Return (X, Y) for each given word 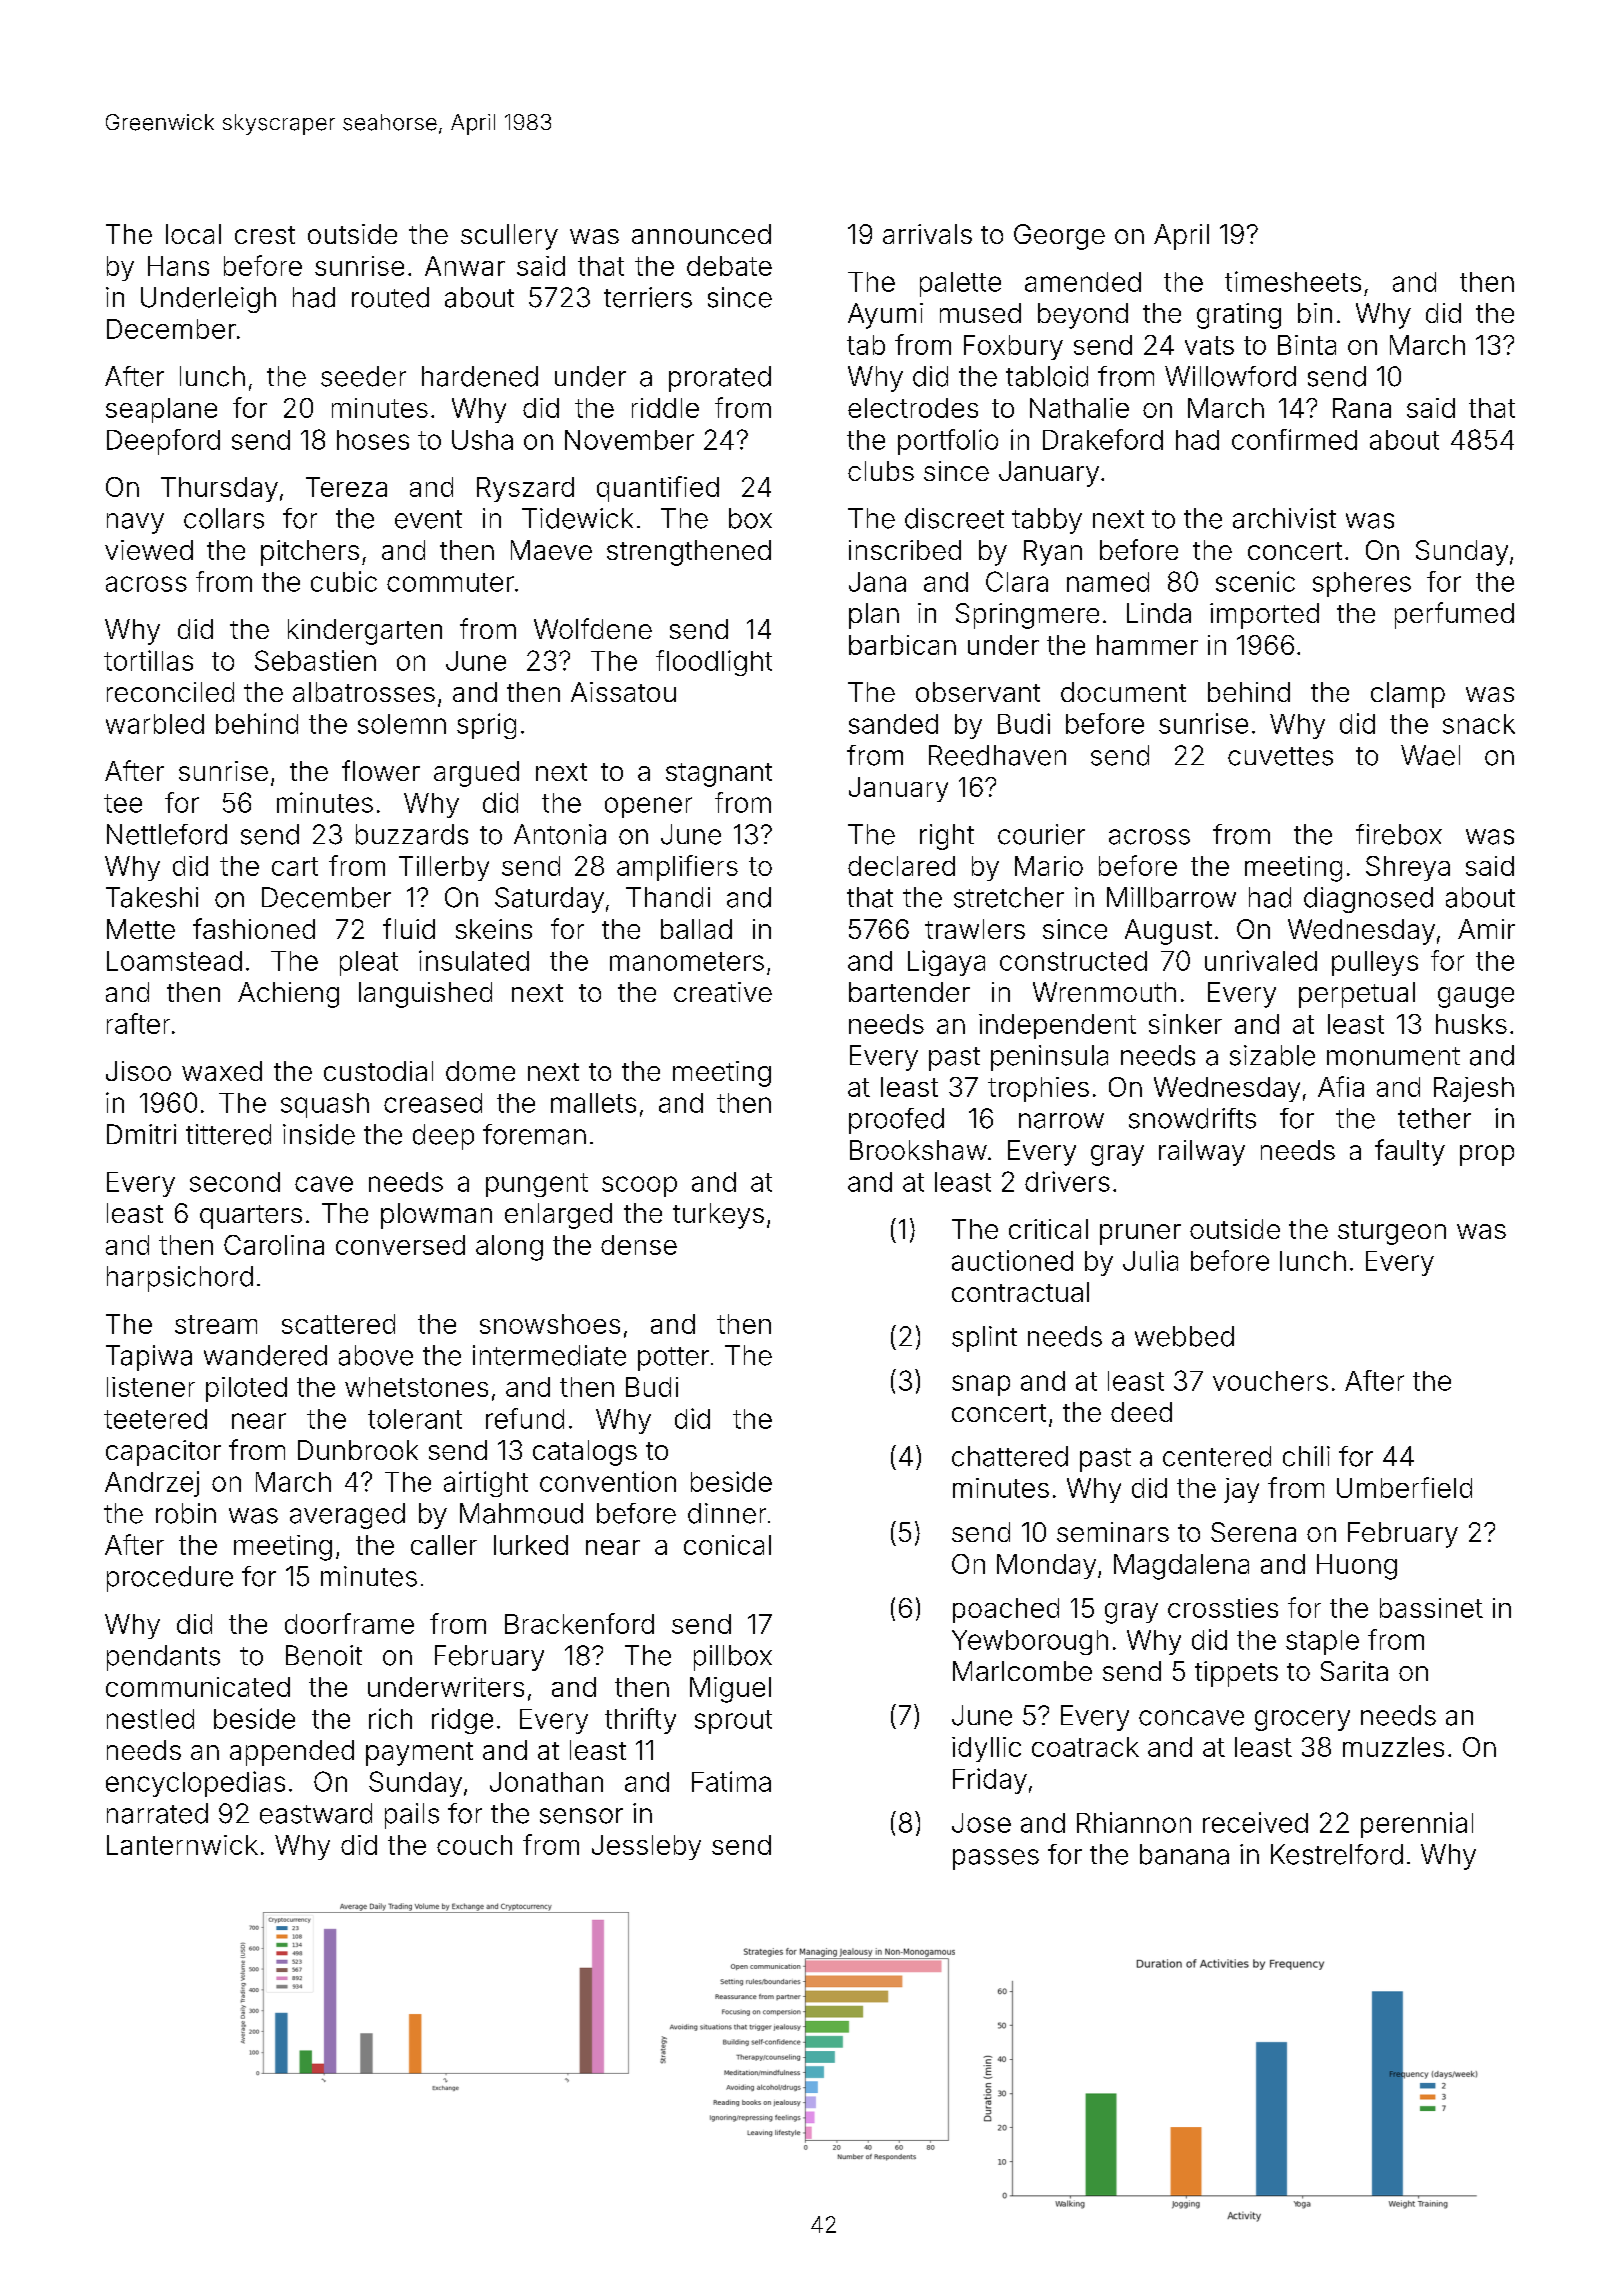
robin (186, 1513)
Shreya (1408, 868)
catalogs (585, 1453)
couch (474, 1845)
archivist (1284, 518)
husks (1471, 1024)
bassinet (1431, 1608)
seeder (363, 376)
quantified (658, 489)
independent (1057, 1026)
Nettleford (167, 834)
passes (996, 1859)
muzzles (1393, 1747)
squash (325, 1105)
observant (978, 692)
